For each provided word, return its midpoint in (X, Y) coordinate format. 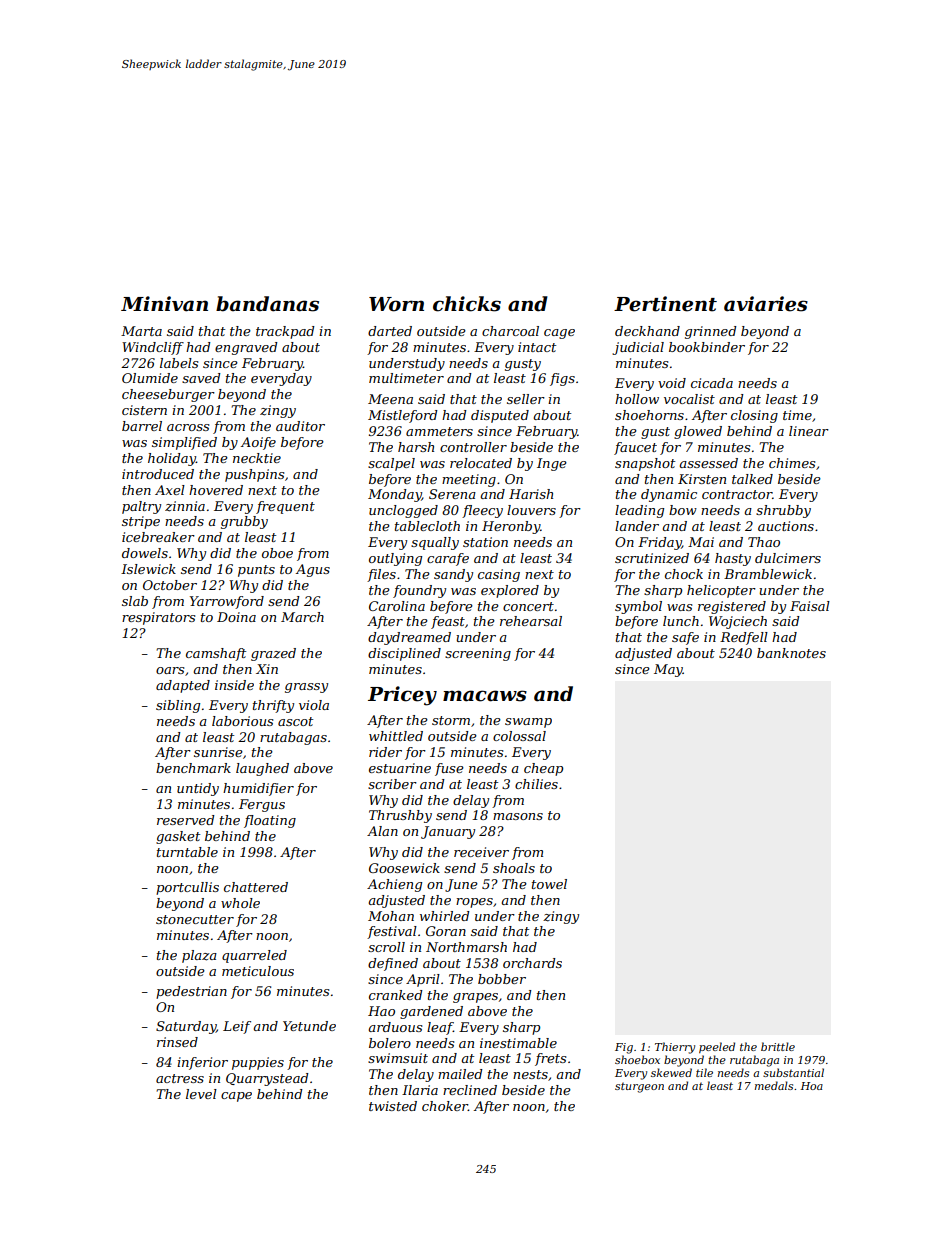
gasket (178, 837)
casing (499, 575)
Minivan (164, 304)
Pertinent (665, 304)
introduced (158, 474)
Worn (396, 304)
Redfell (744, 638)
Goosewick (404, 868)
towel (549, 884)
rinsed (177, 1042)
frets (550, 1059)
